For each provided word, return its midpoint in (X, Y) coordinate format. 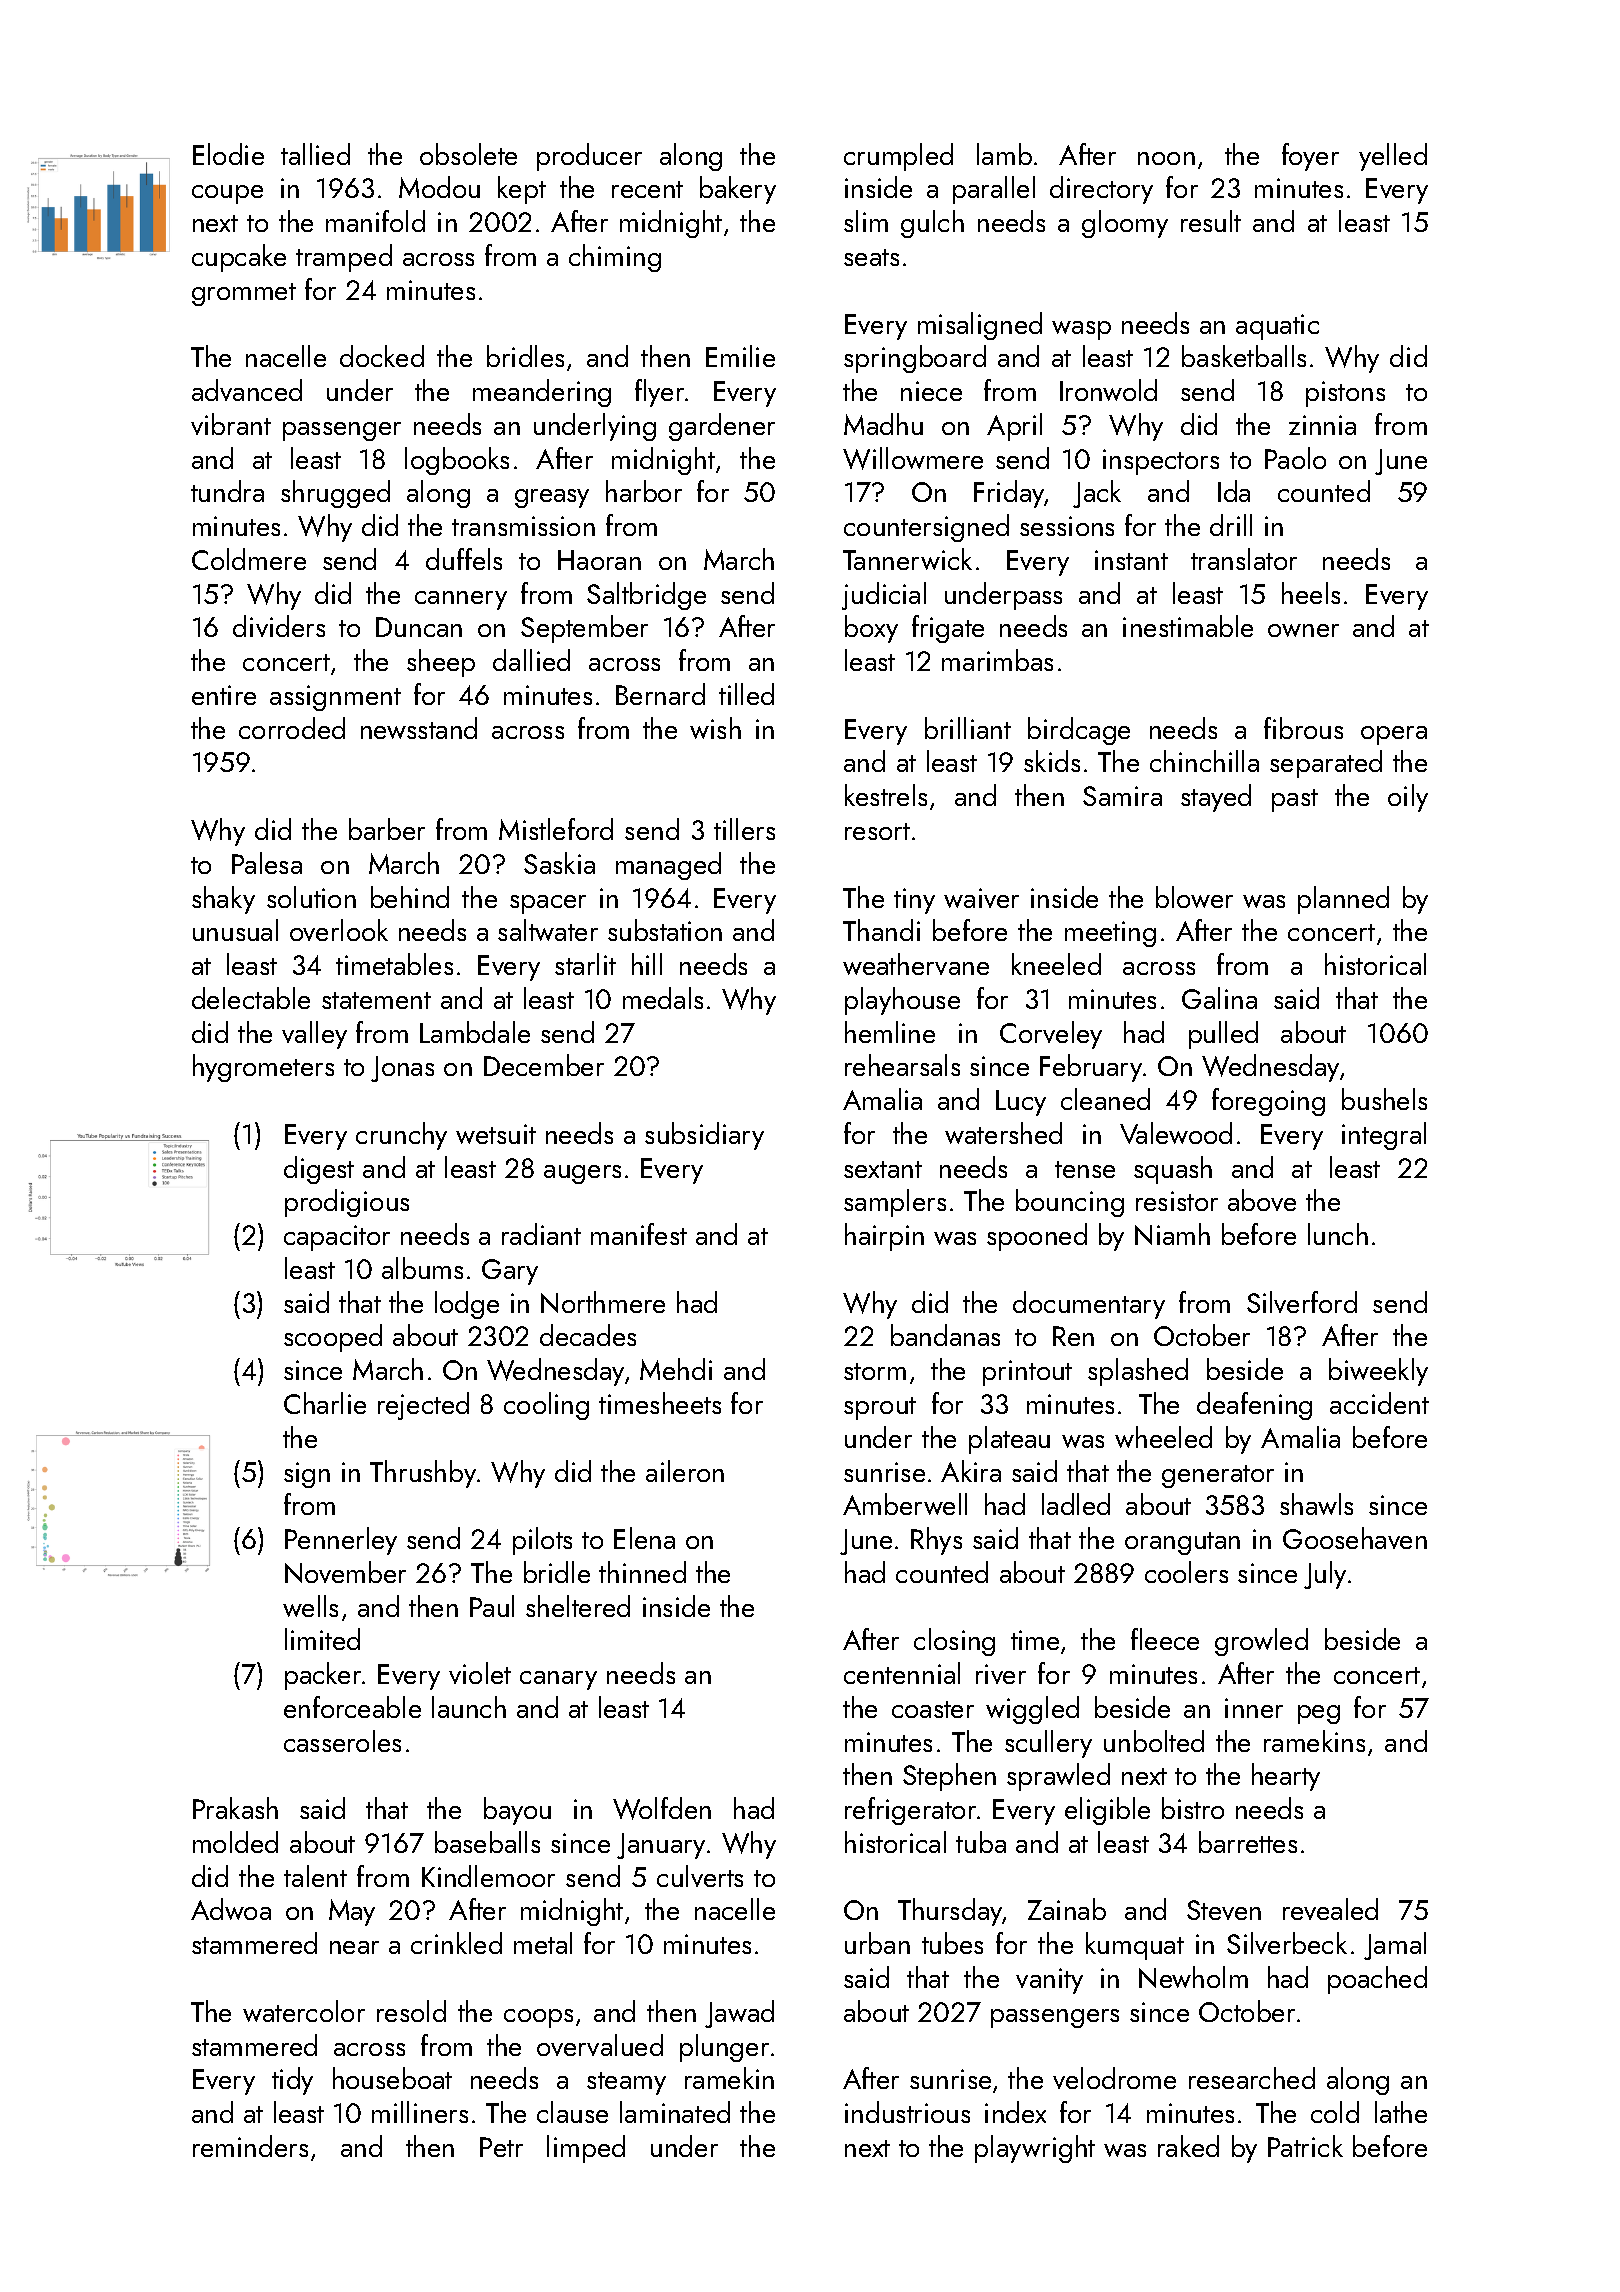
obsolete (468, 154)
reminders (250, 2146)
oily (1408, 798)
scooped (333, 1338)
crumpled (898, 157)
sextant (883, 1169)
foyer (1310, 157)
